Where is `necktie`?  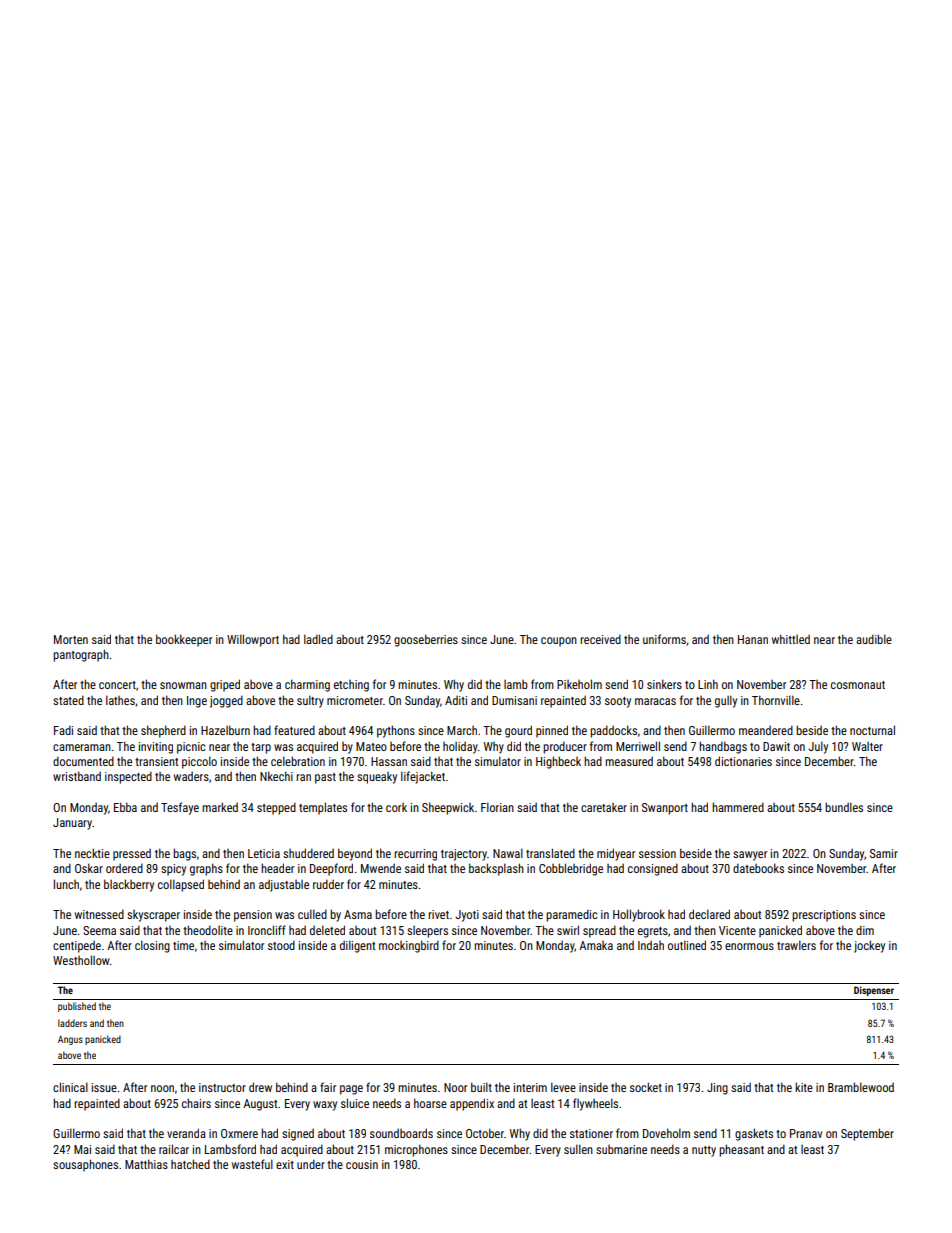 necktie is located at coordinates (92, 853).
